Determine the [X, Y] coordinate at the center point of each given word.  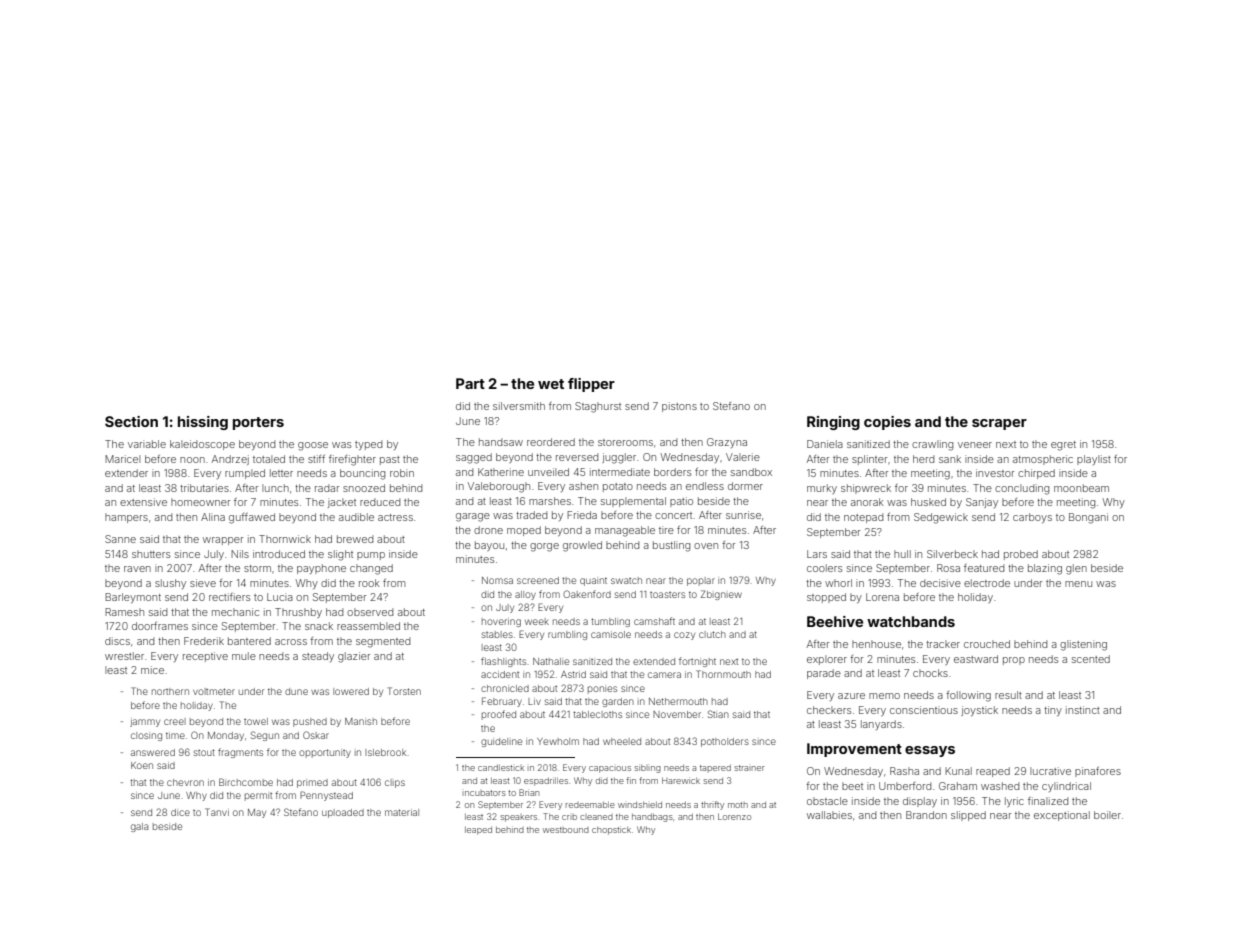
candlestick [501, 767]
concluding [1022, 489]
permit [258, 797]
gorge [544, 547]
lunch [275, 488]
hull [902, 554]
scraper [999, 424]
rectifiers [229, 597]
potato [618, 487]
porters [258, 423]
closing [146, 736]
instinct [1083, 710]
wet [551, 384]
